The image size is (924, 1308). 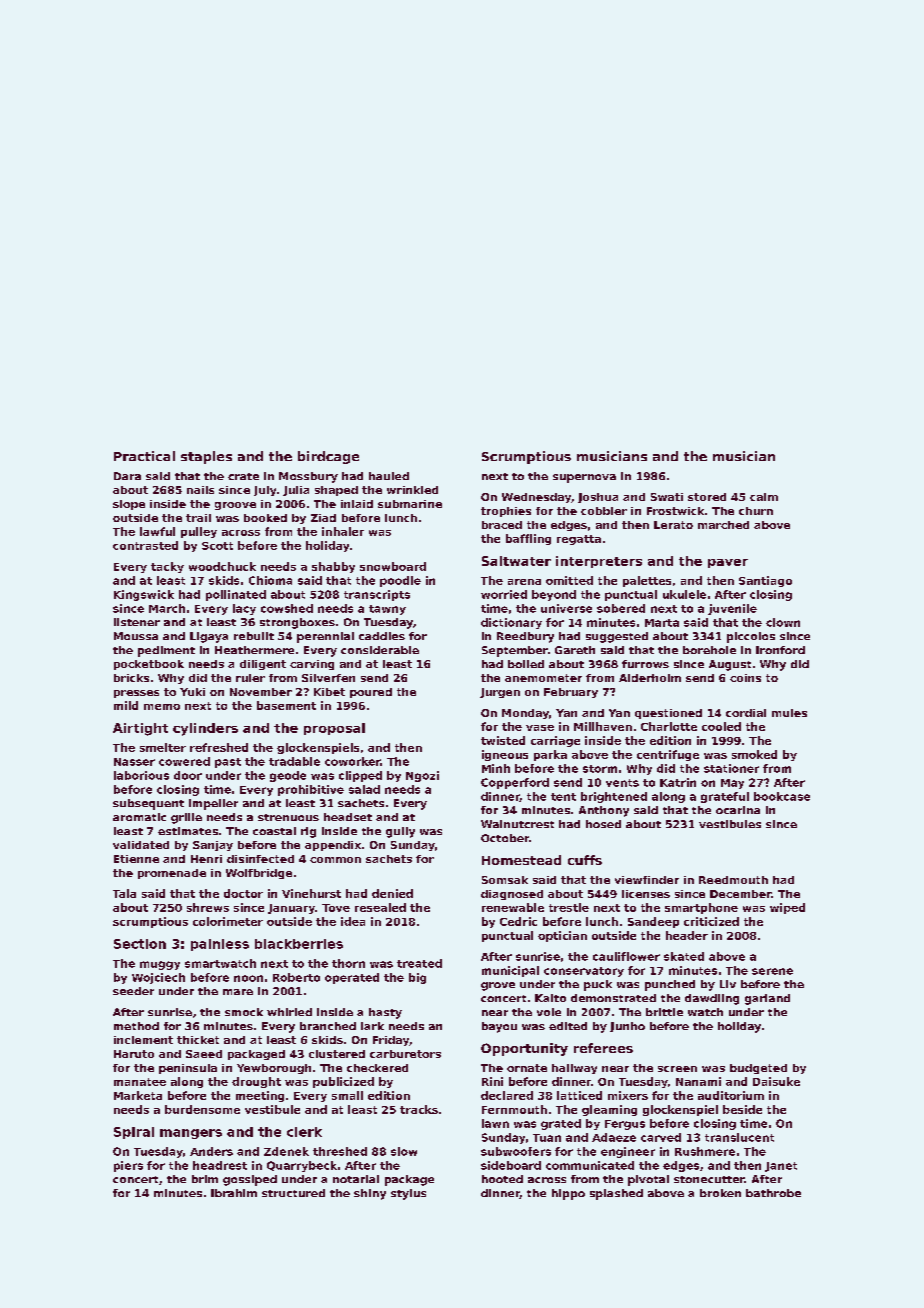 What do you see at coordinates (599, 562) in the screenshot?
I see `interpreters` at bounding box center [599, 562].
